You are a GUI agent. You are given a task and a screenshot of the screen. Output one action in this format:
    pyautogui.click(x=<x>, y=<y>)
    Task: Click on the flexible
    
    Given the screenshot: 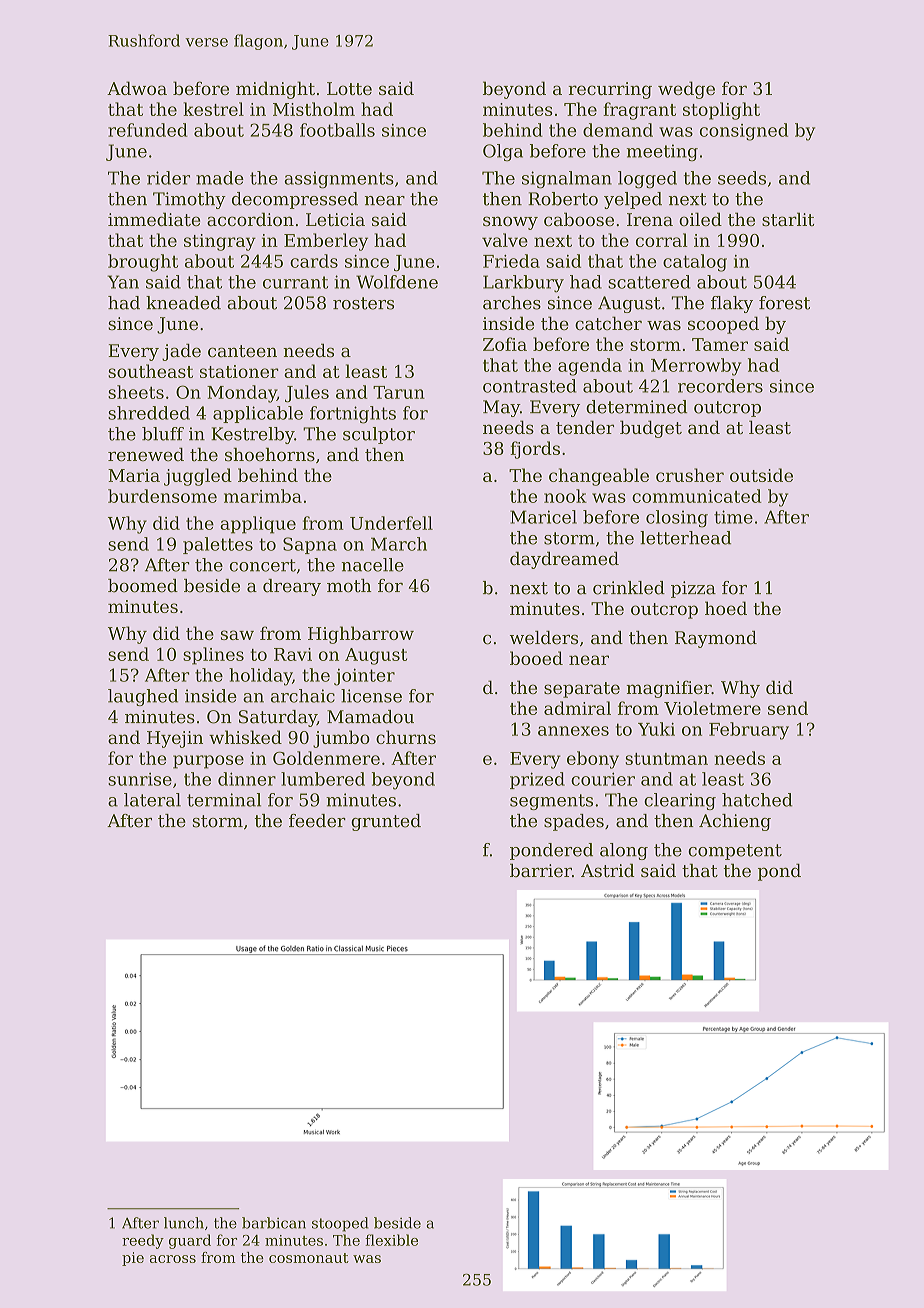 What is the action you would take?
    pyautogui.click(x=391, y=1240)
